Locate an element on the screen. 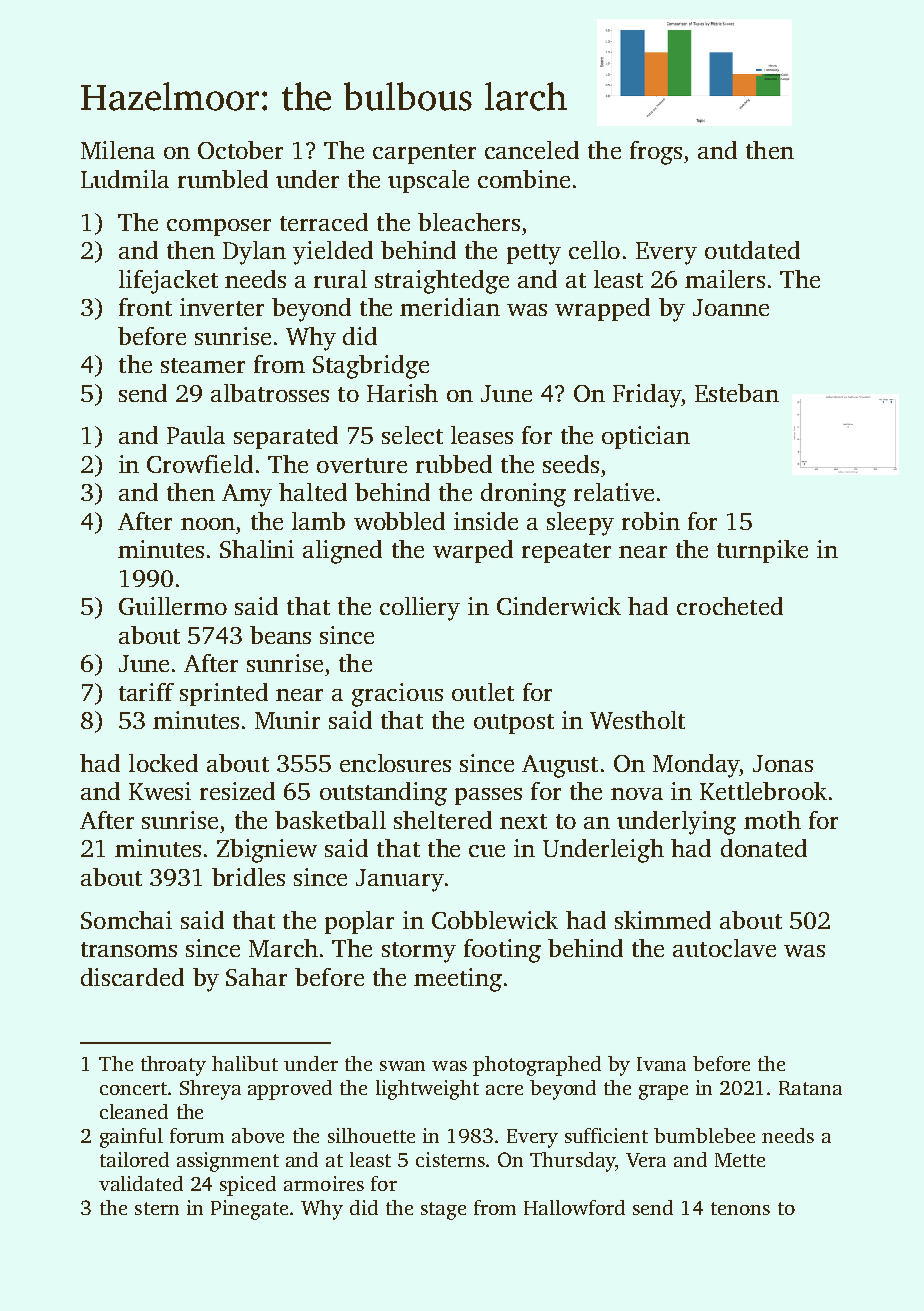  Ratana is located at coordinates (810, 1088).
